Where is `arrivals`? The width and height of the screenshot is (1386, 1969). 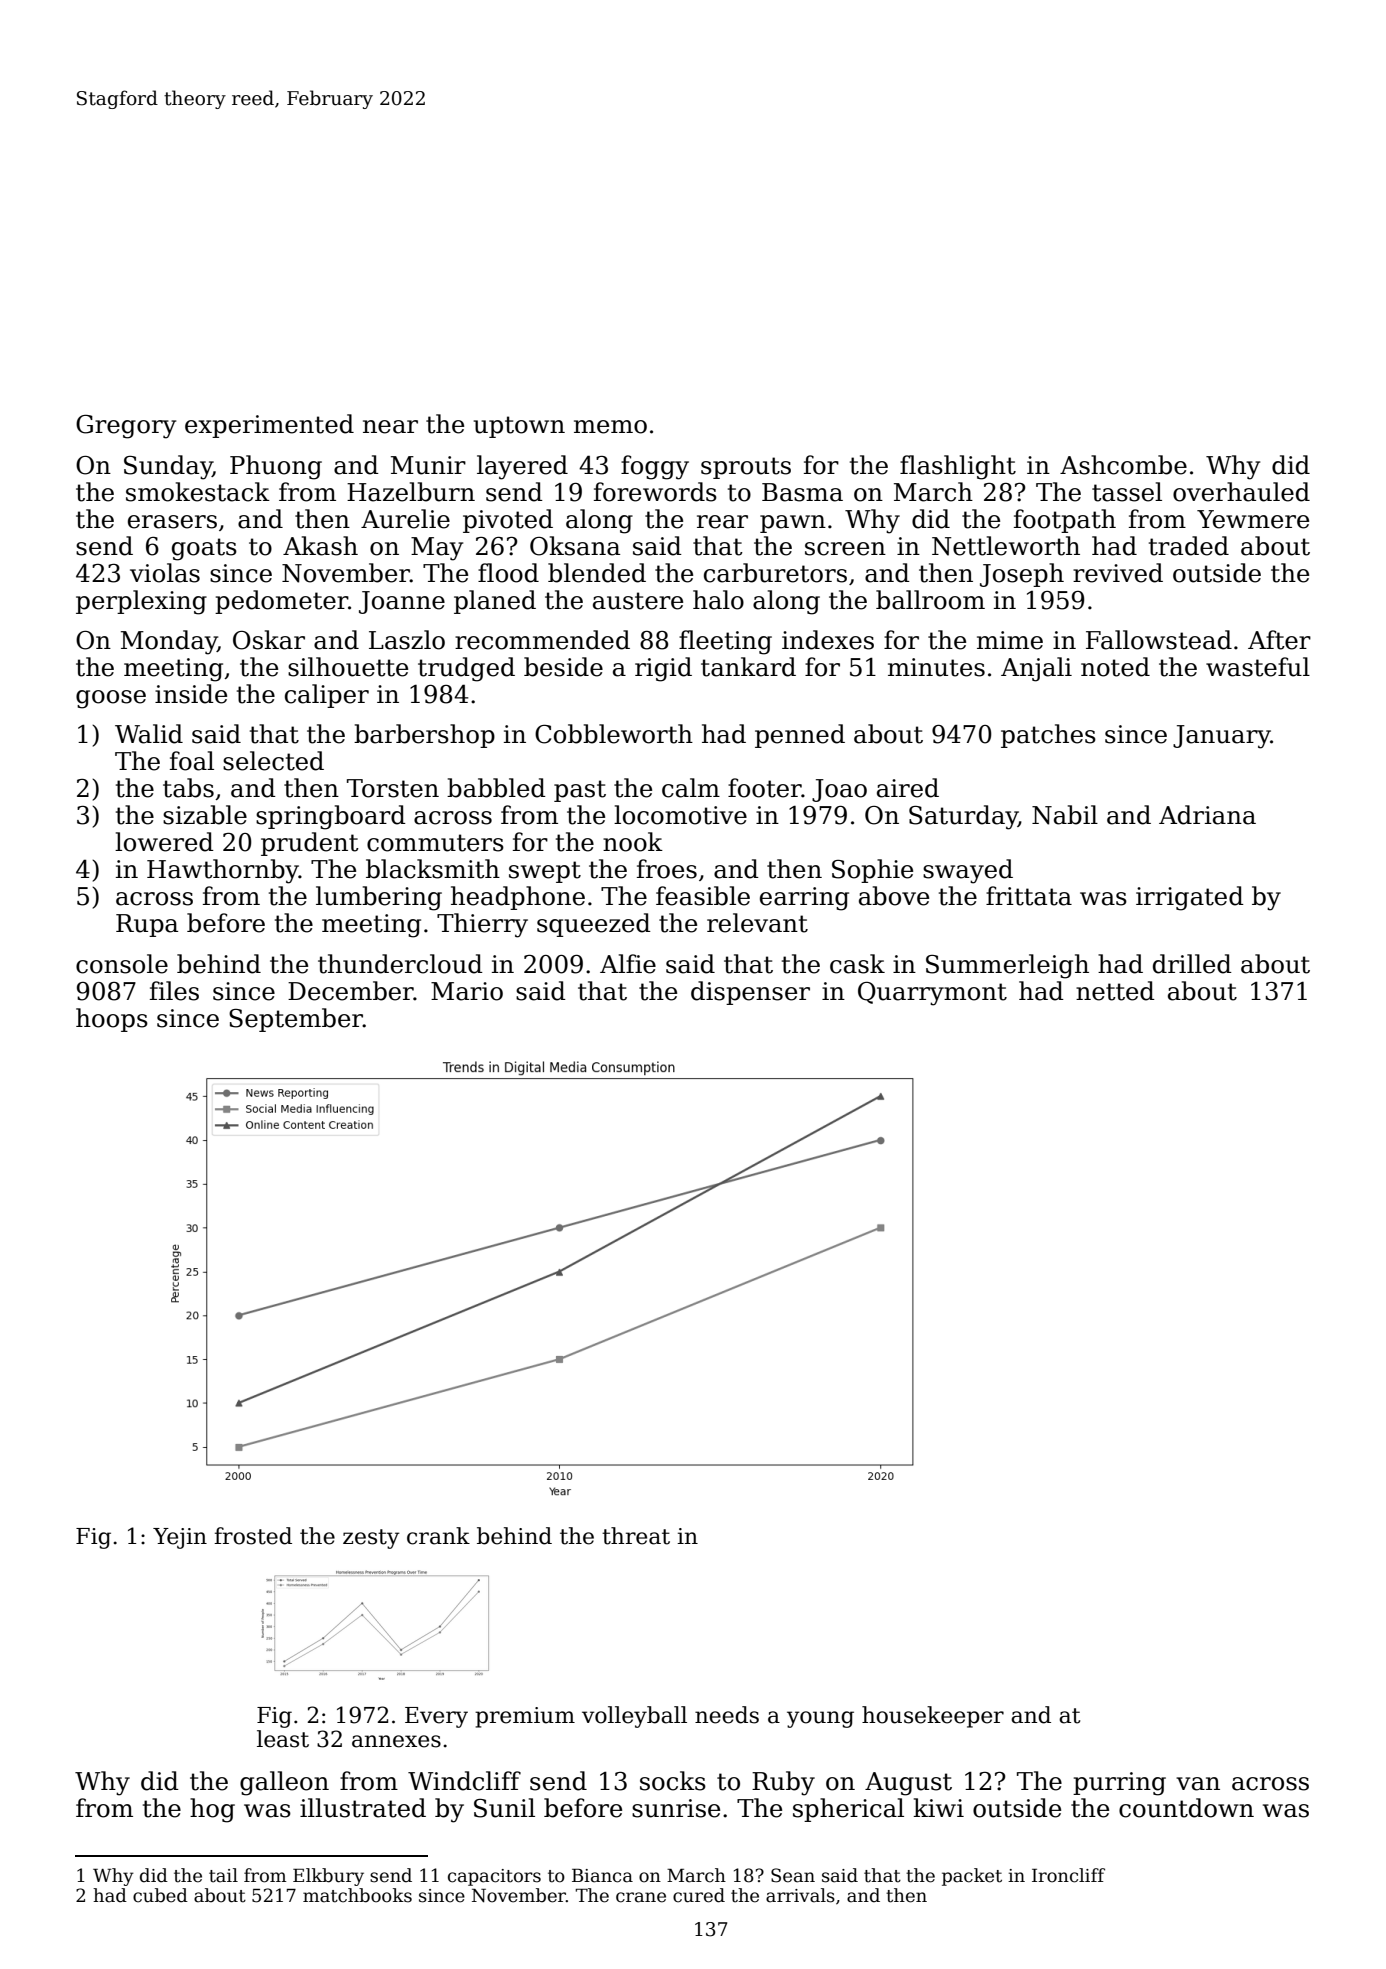 arrivals is located at coordinates (800, 1895).
